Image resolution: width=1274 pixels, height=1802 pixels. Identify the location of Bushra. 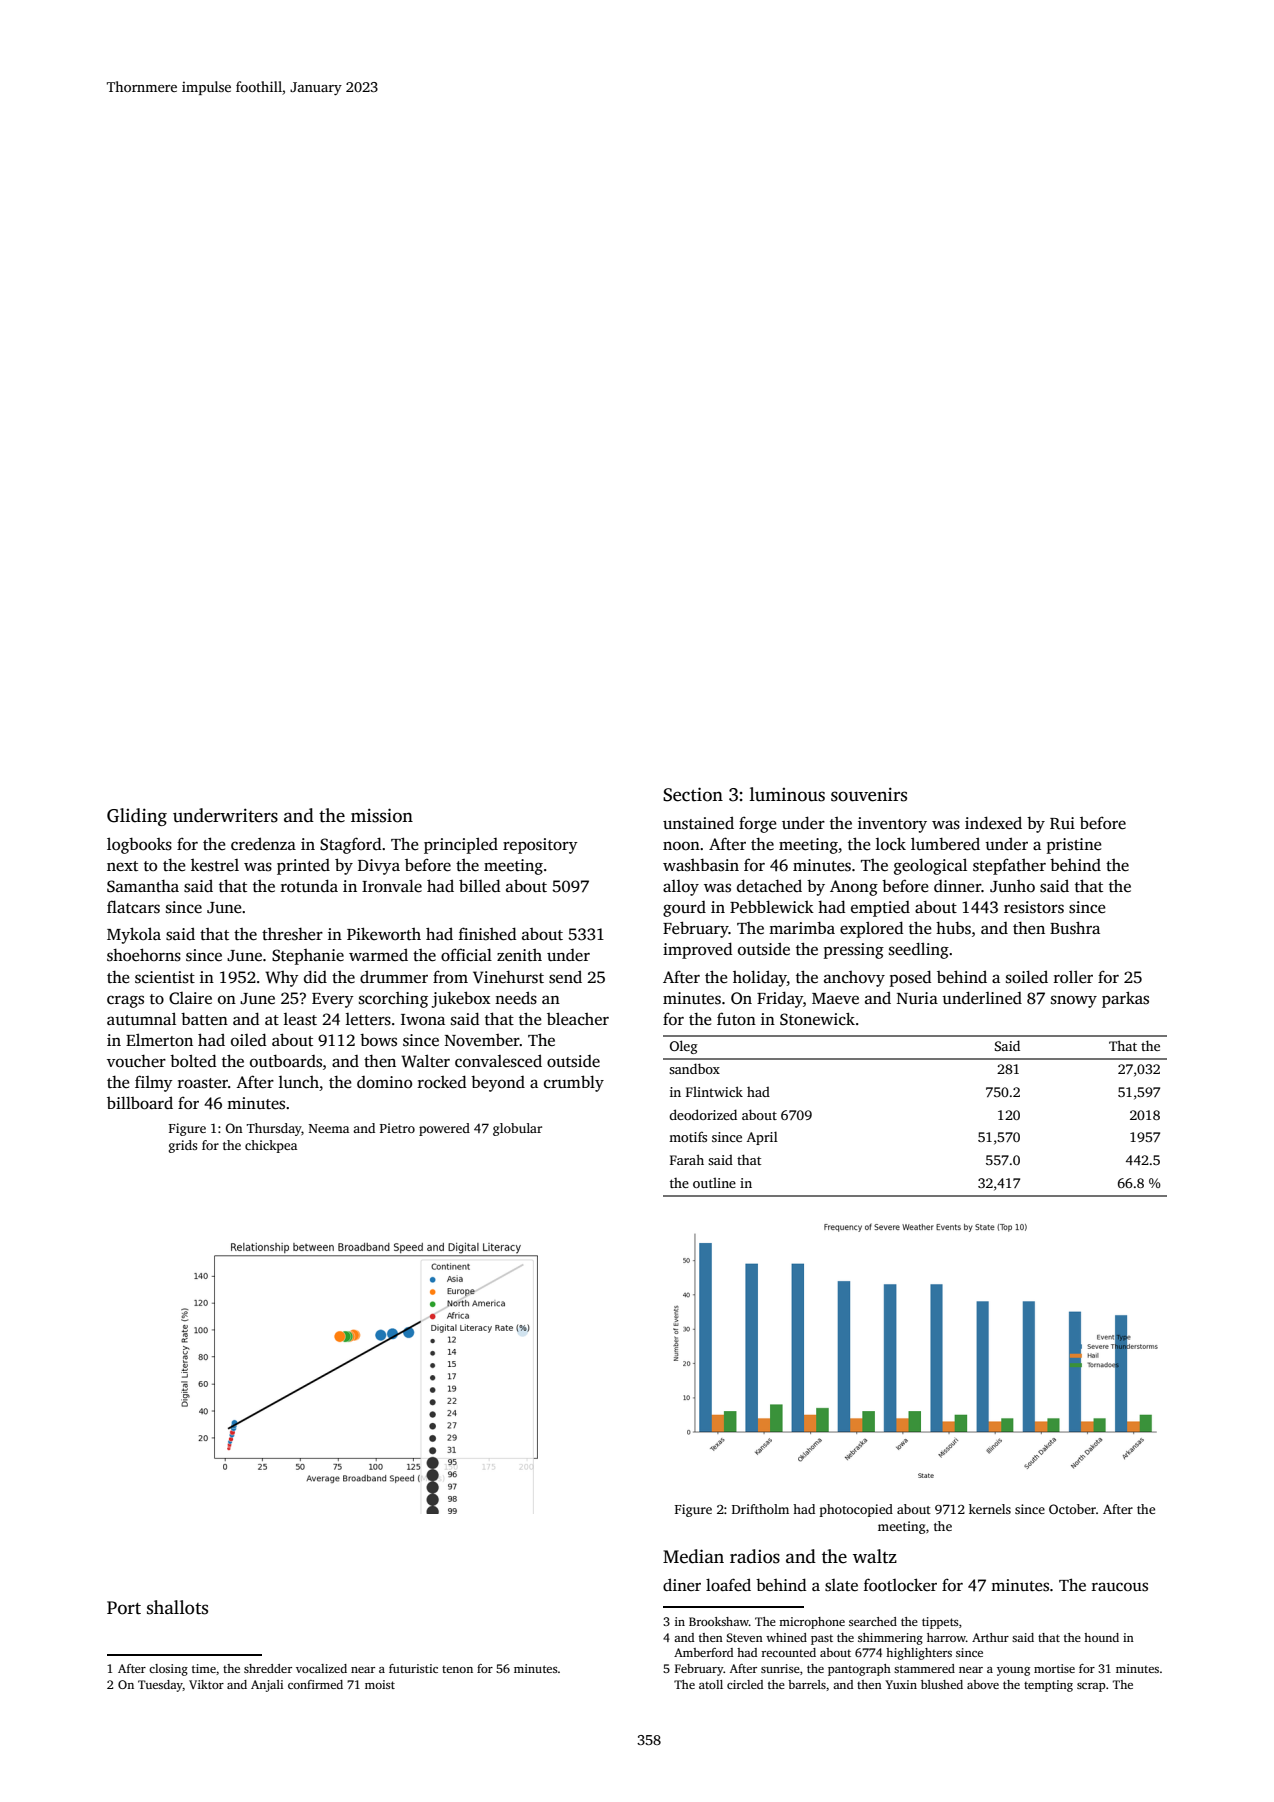
(1075, 928).
